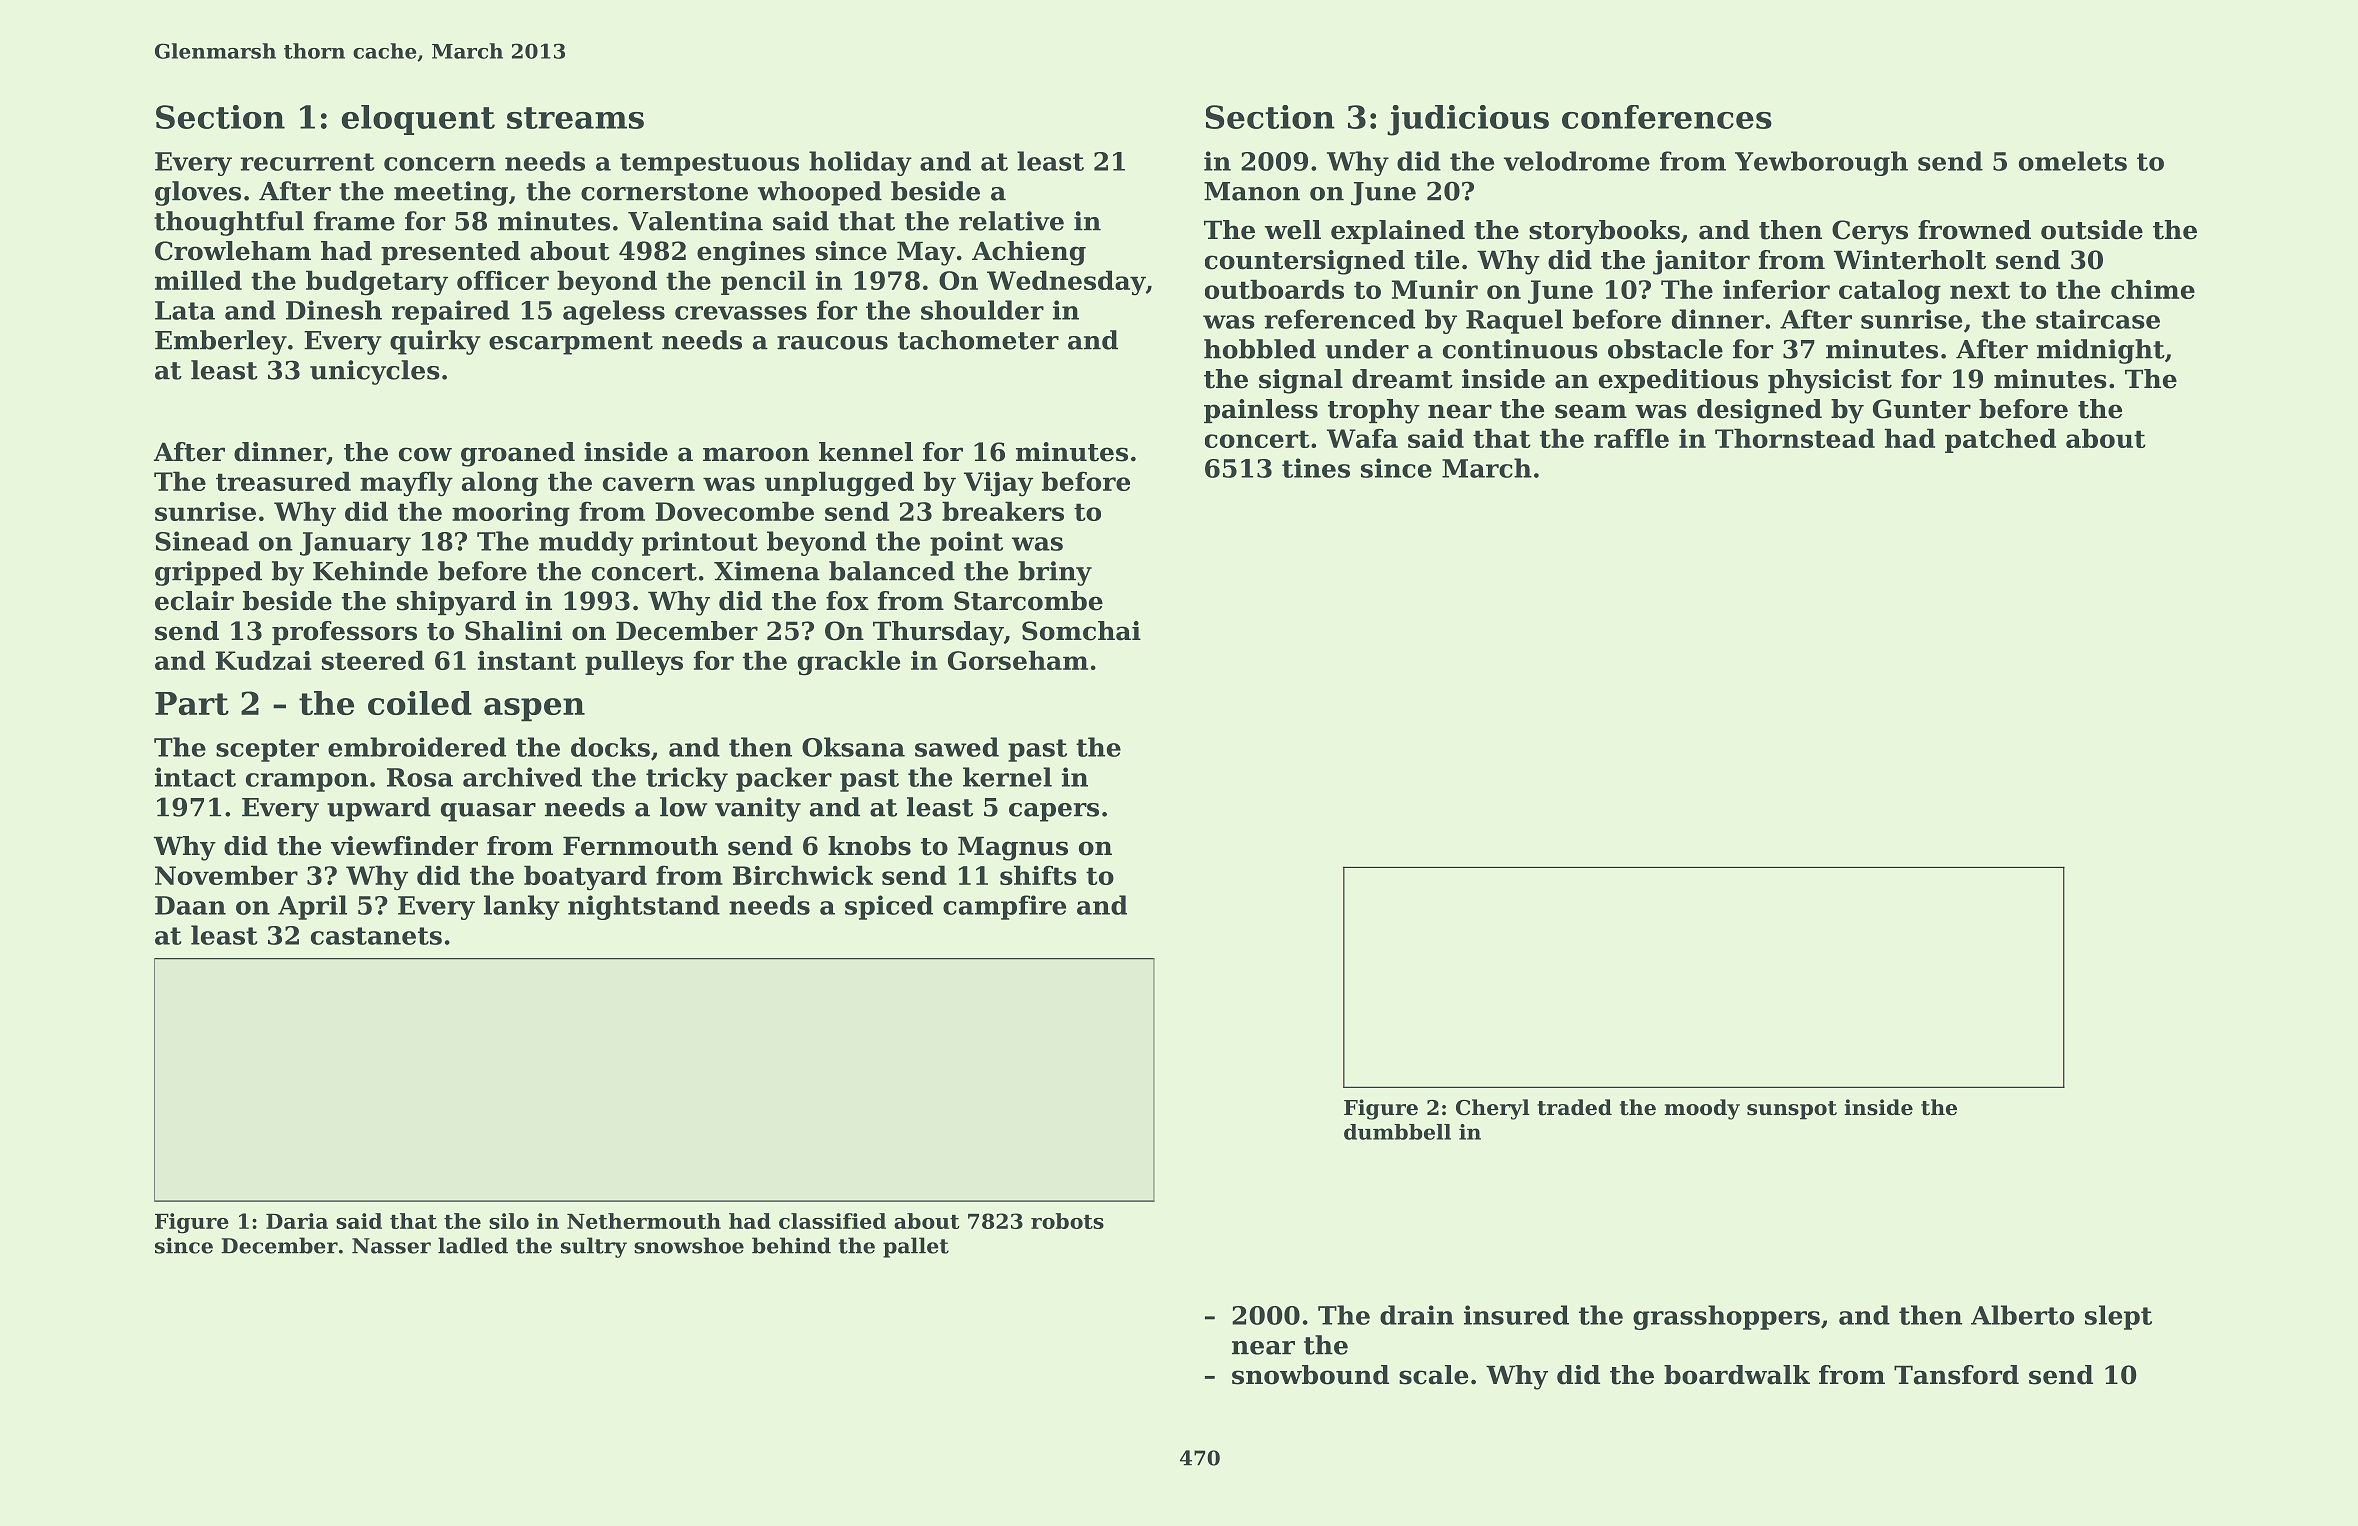  Describe the element at coordinates (2000, 440) in the screenshot. I see `patched` at that location.
